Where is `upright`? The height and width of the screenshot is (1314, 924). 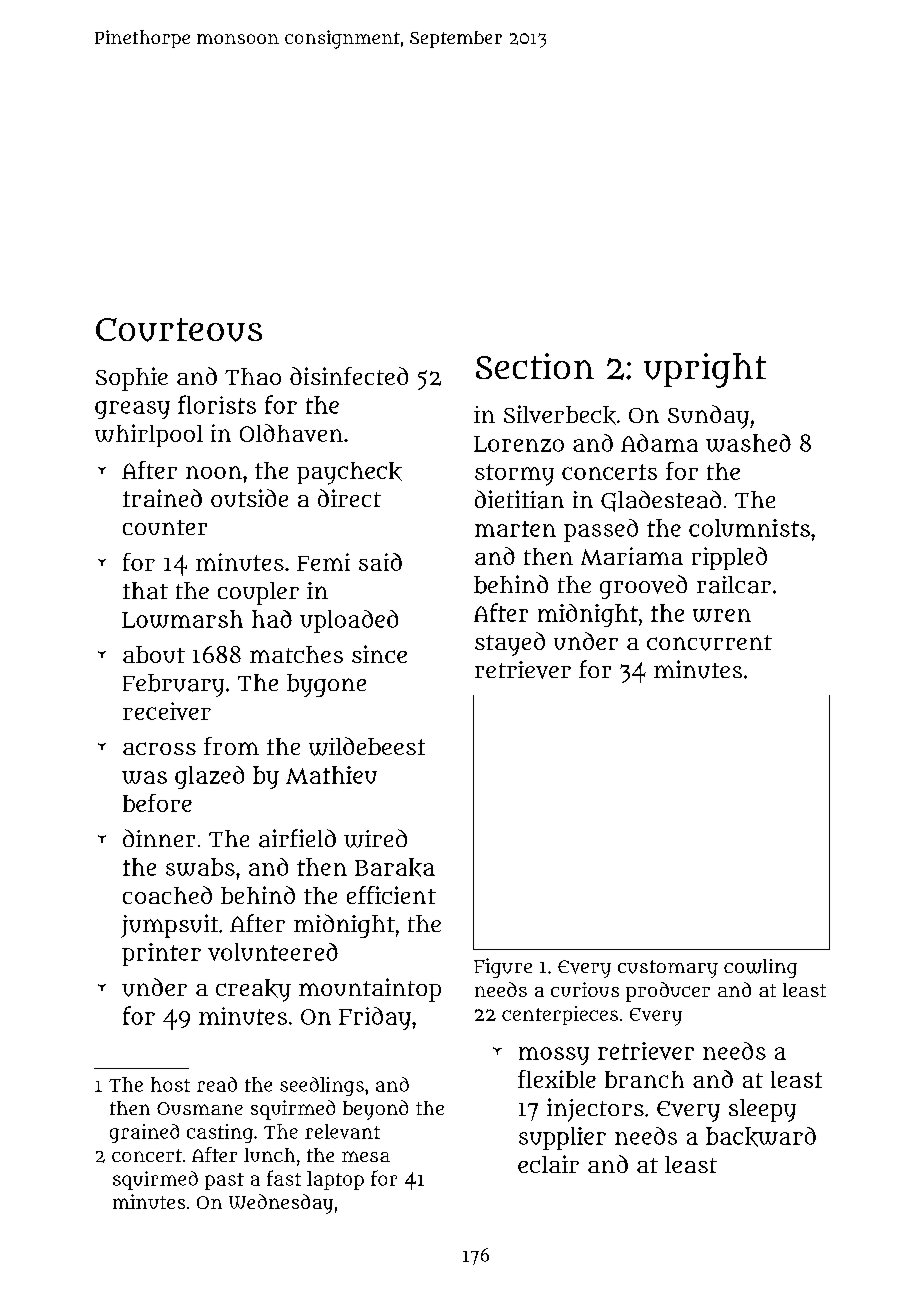 upright is located at coordinates (705, 370).
